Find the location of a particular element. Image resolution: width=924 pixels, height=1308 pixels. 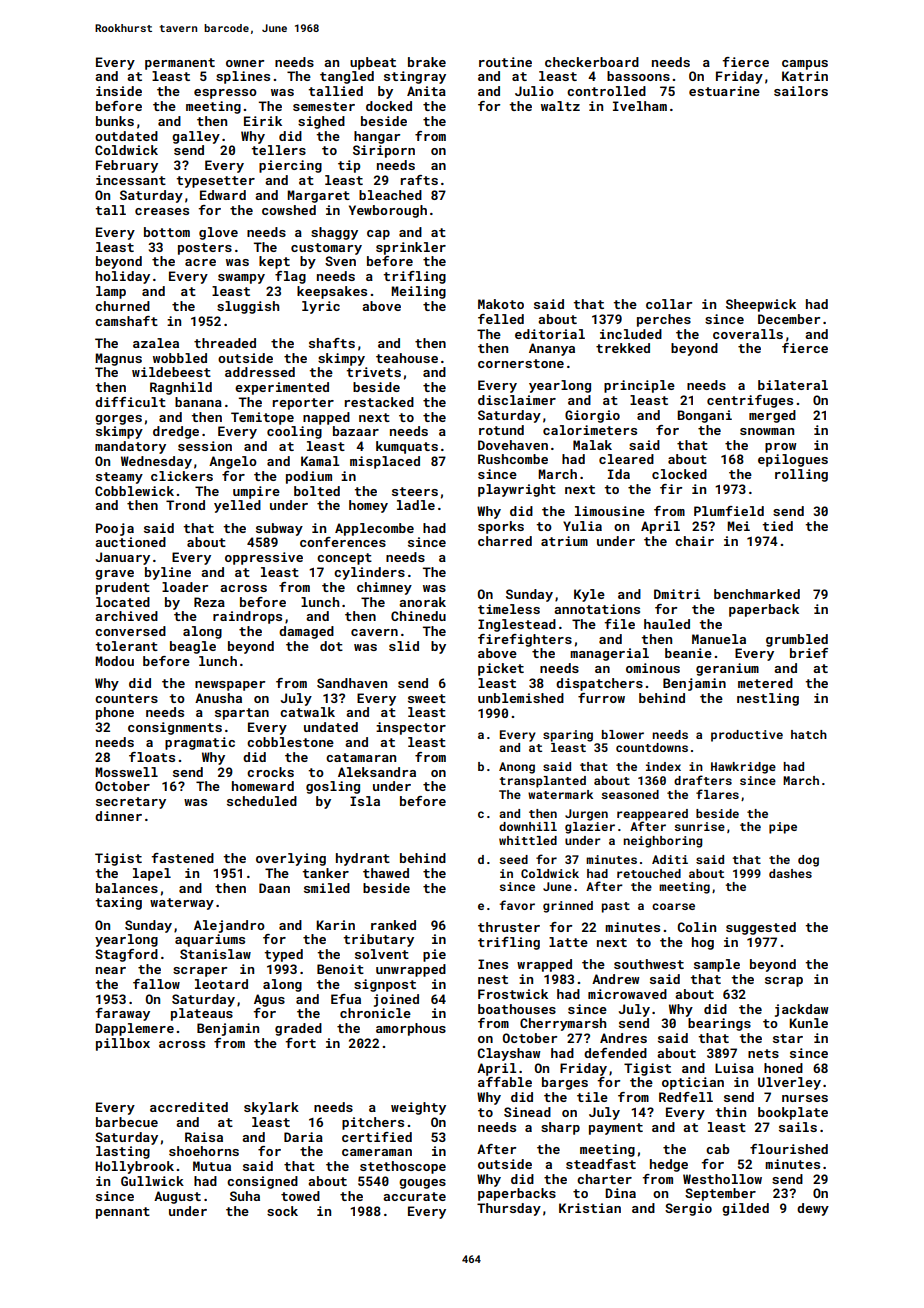

Anita is located at coordinates (426, 91).
